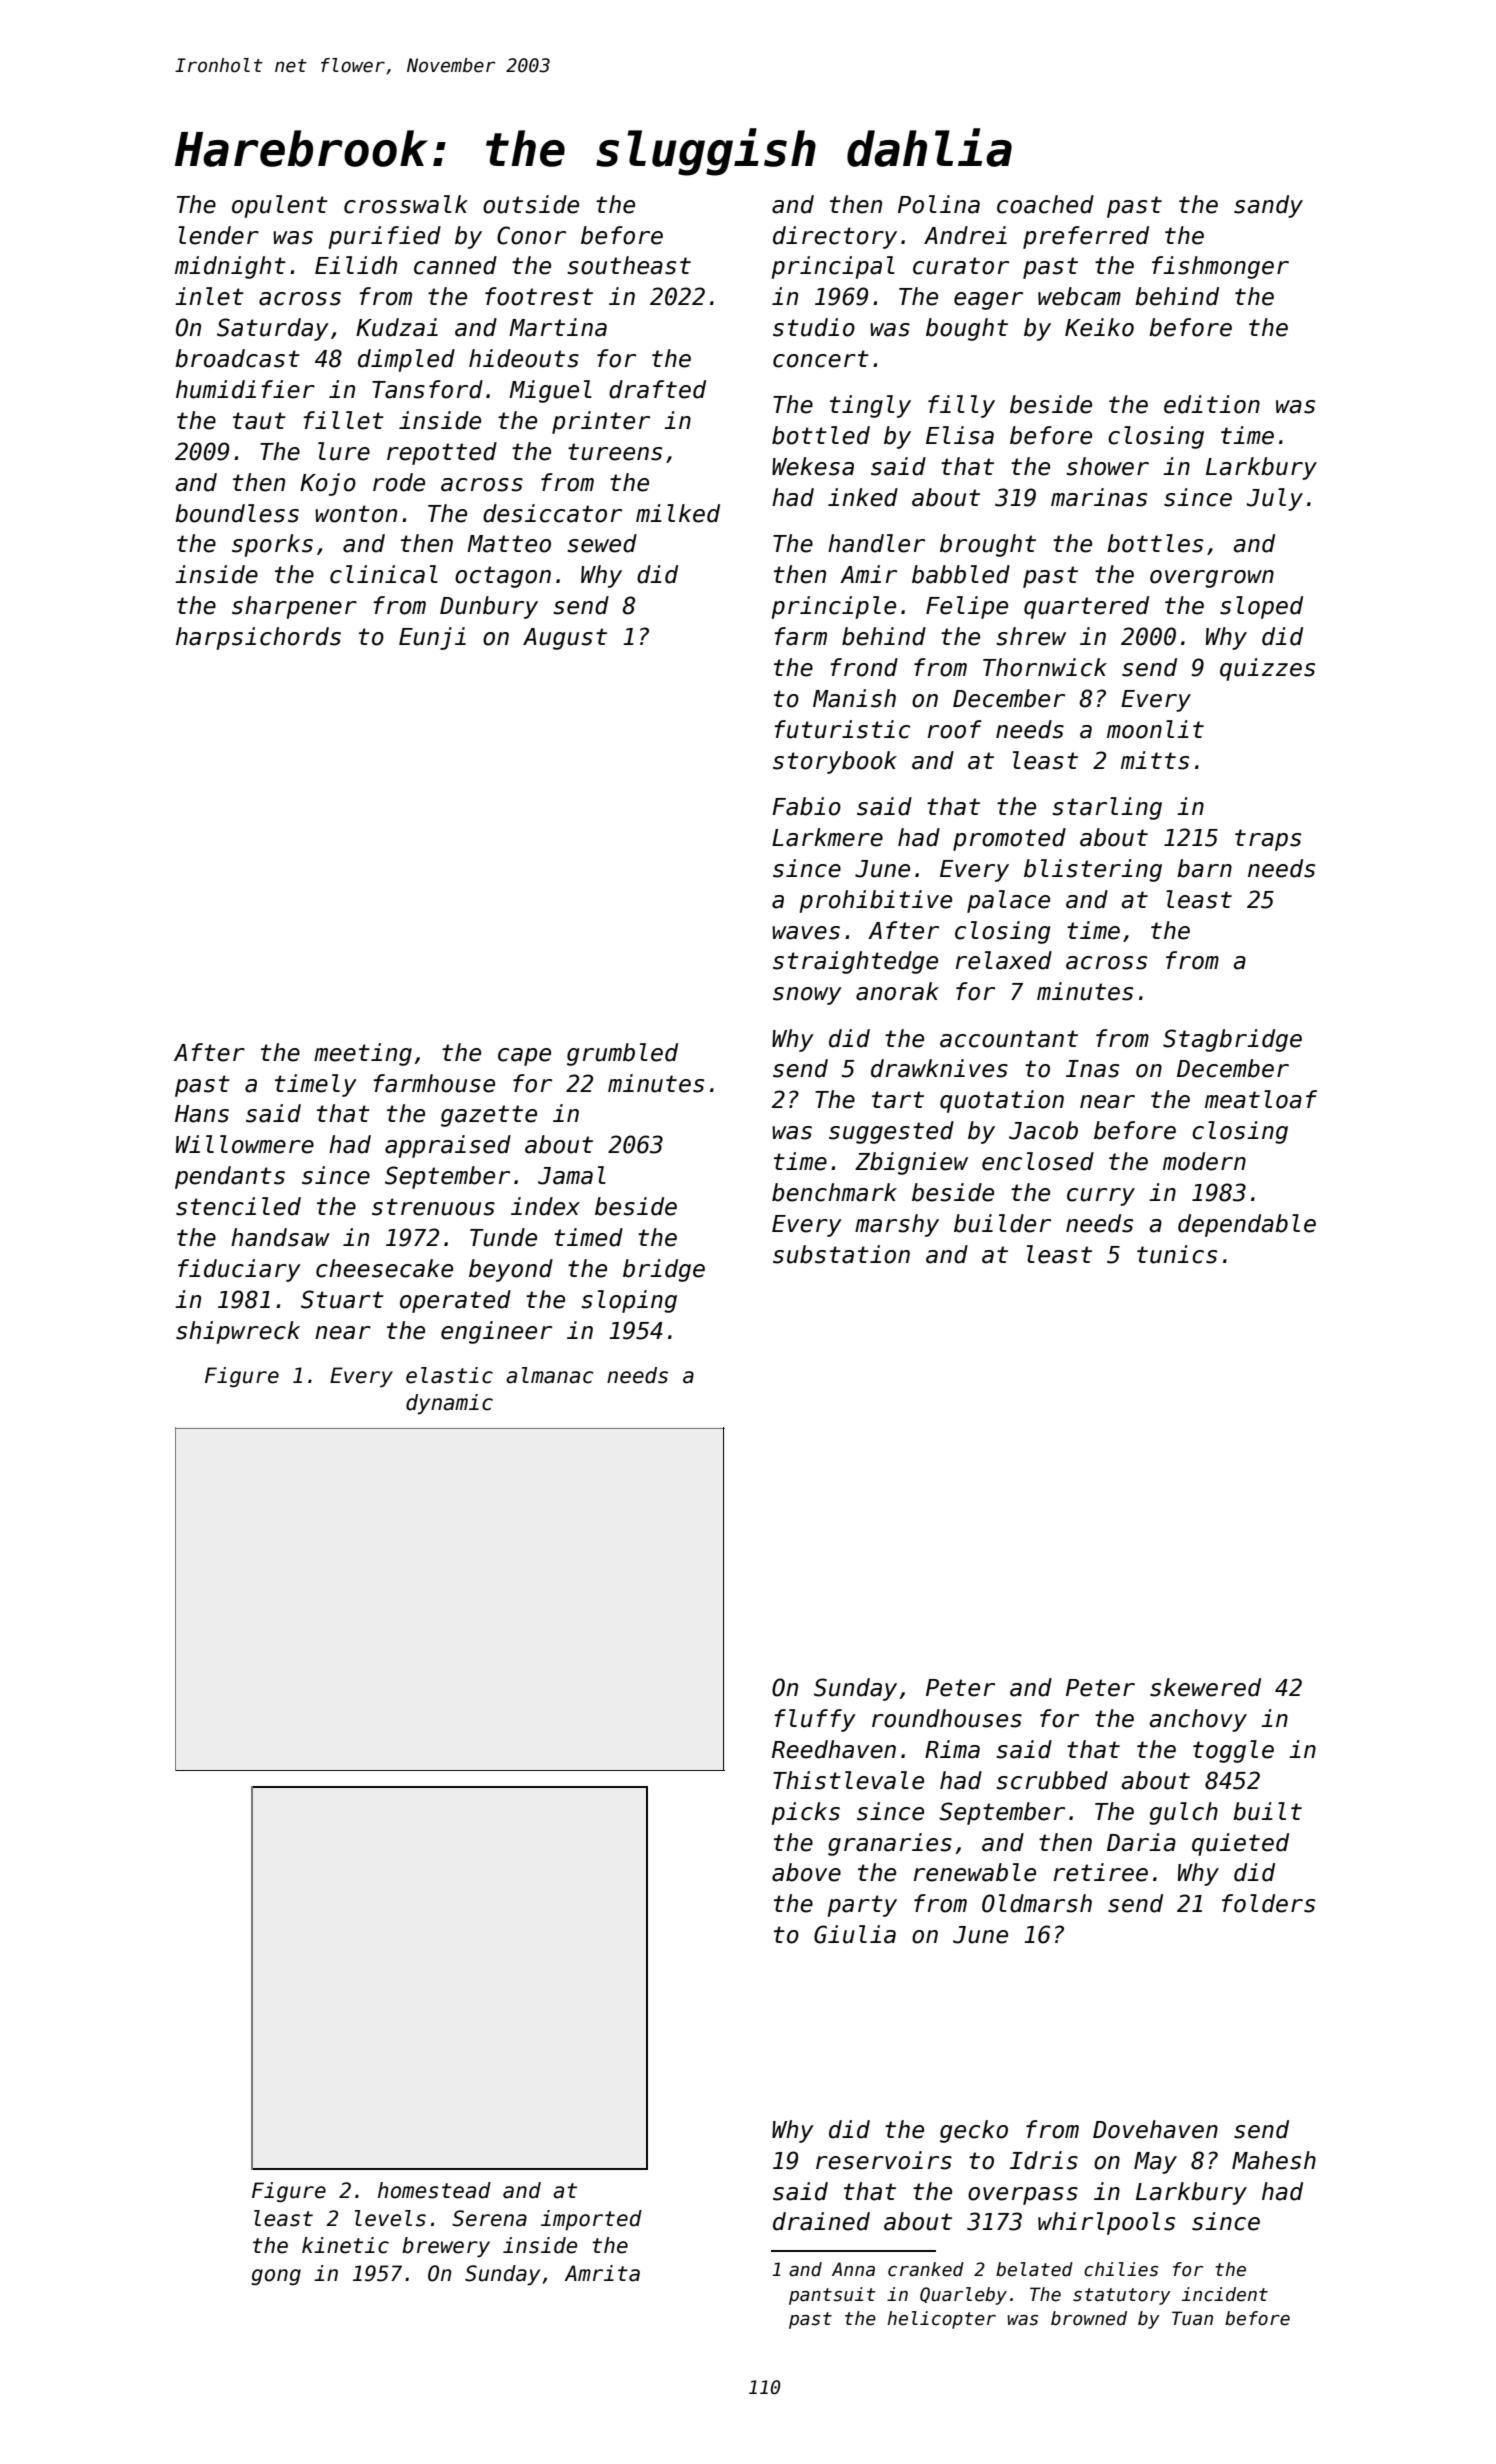 This image has height=2464, width=1496. What do you see at coordinates (876, 901) in the image?
I see `prohibitive` at bounding box center [876, 901].
